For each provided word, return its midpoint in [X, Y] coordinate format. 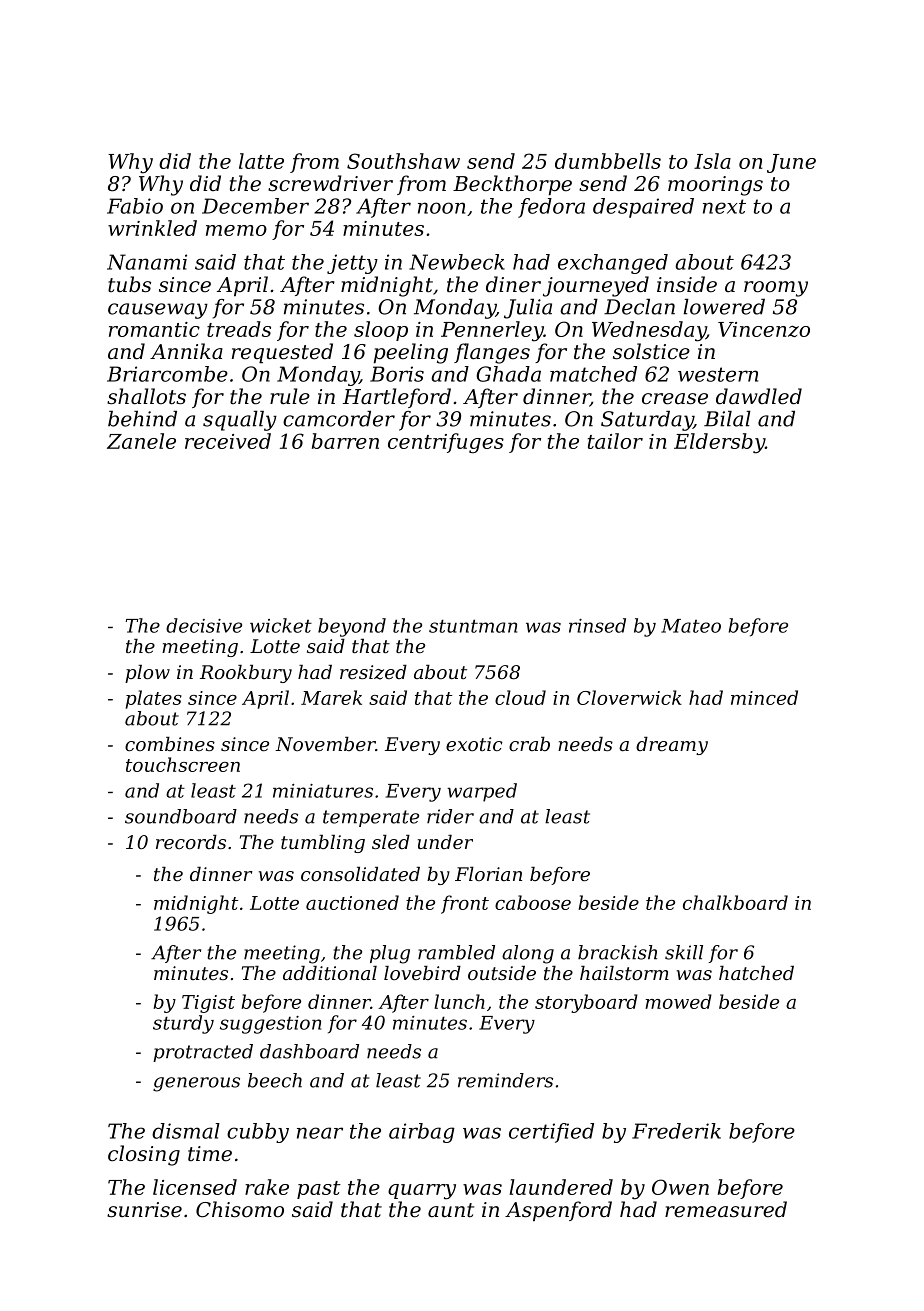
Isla [712, 161]
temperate [371, 818]
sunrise [144, 1210]
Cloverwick [629, 697]
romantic [154, 329]
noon [441, 208]
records [191, 842]
